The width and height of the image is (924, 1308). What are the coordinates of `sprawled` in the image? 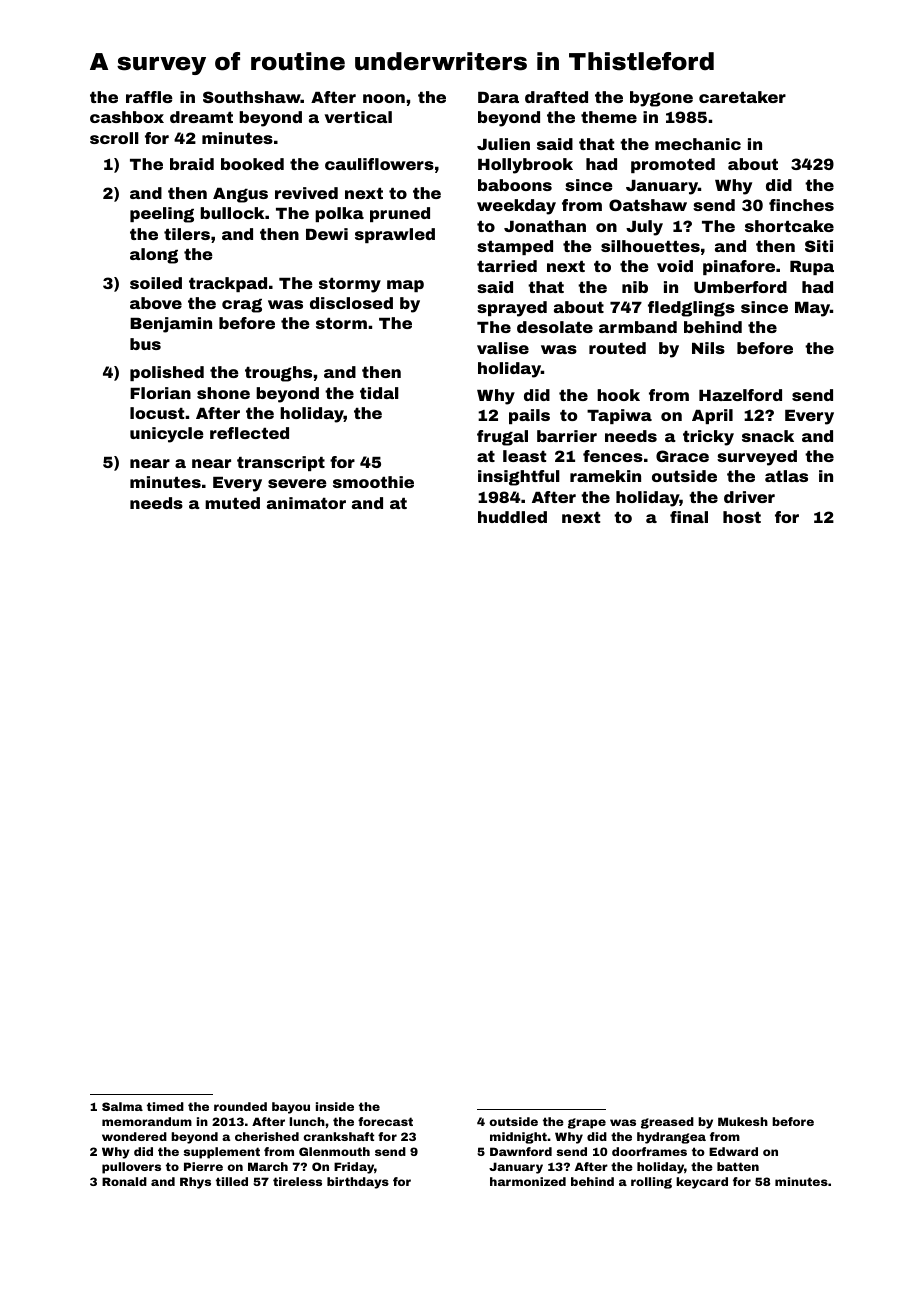 It's located at (395, 235).
